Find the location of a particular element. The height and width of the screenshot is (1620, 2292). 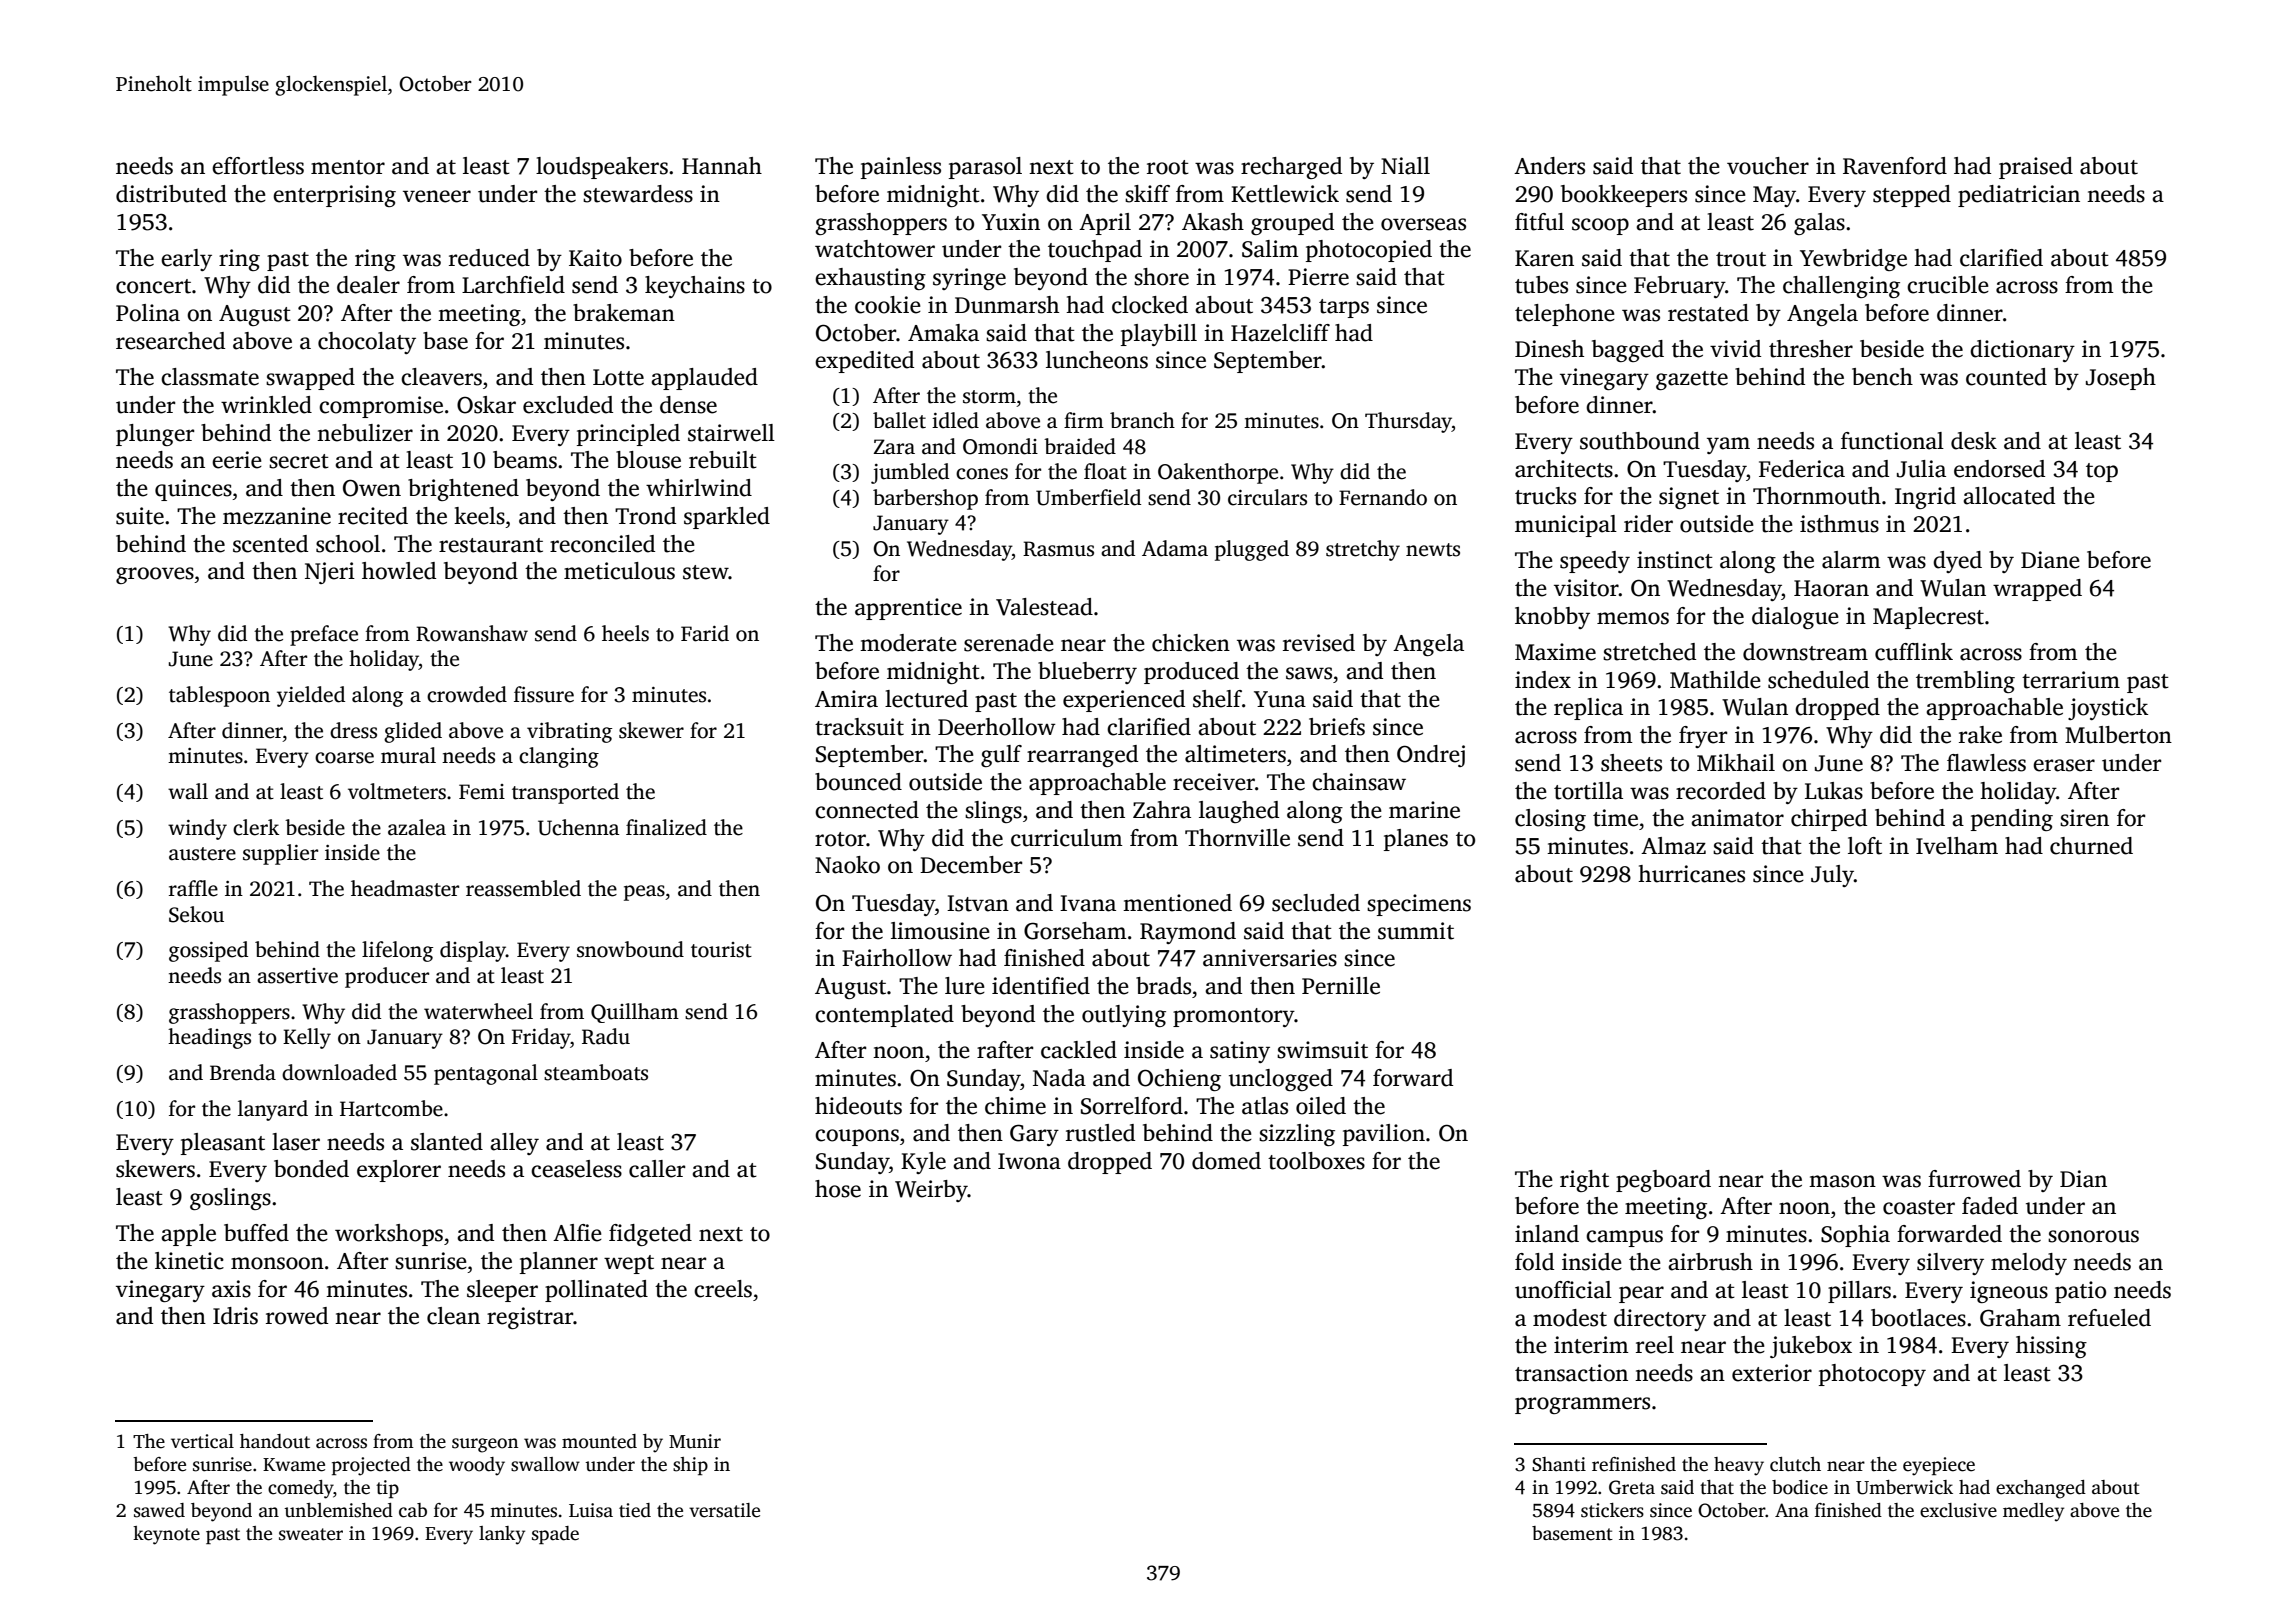

July is located at coordinates (1832, 876).
